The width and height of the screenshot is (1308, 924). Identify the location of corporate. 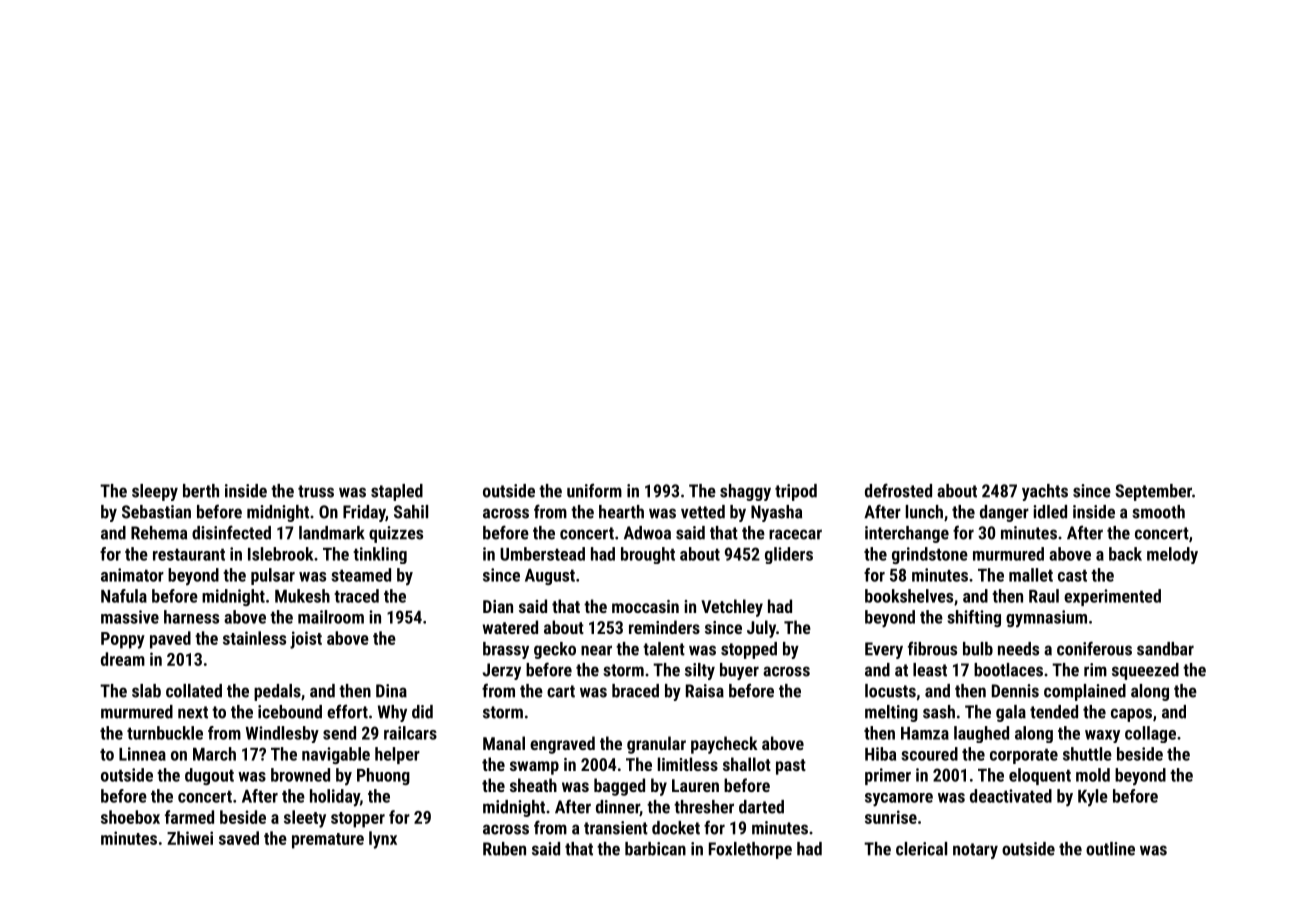
(1024, 756).
